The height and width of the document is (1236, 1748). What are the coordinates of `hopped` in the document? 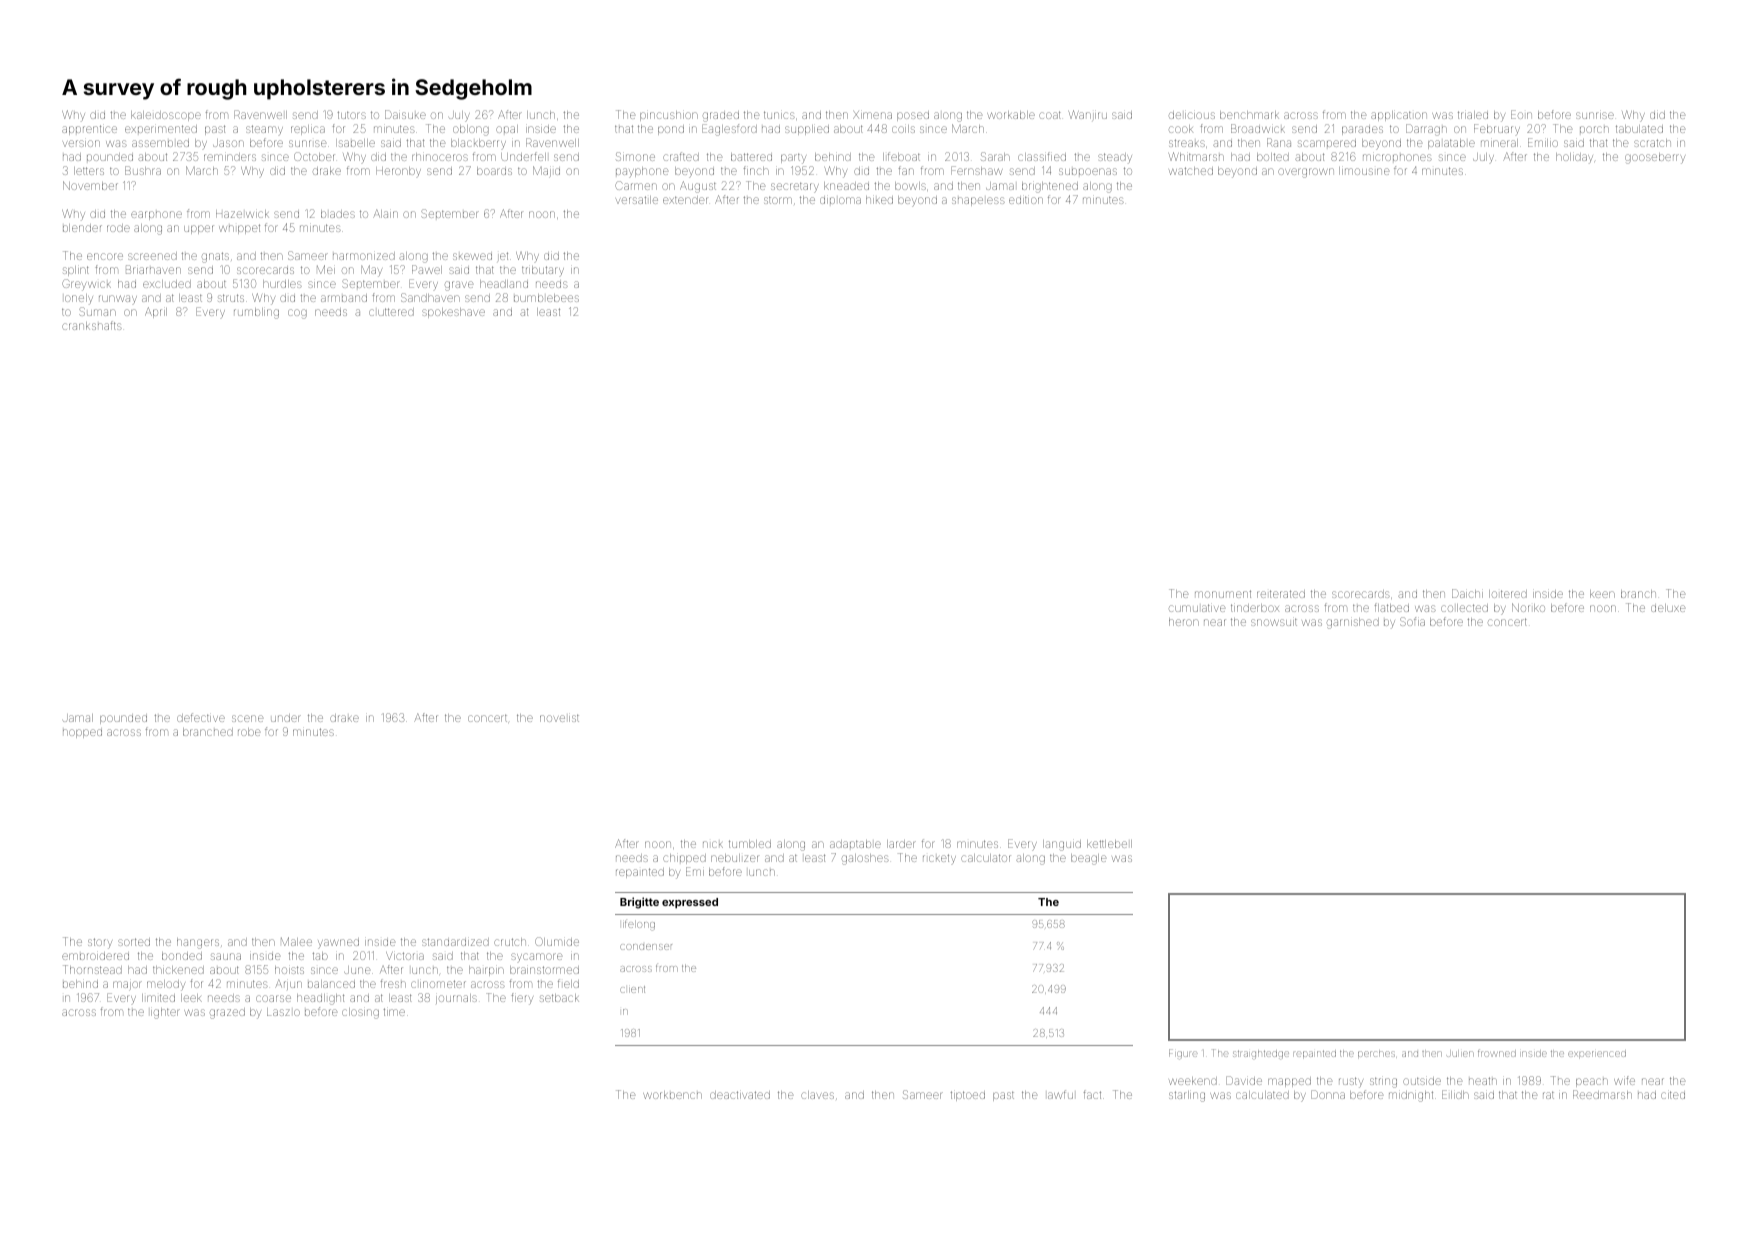 It's located at (82, 733).
